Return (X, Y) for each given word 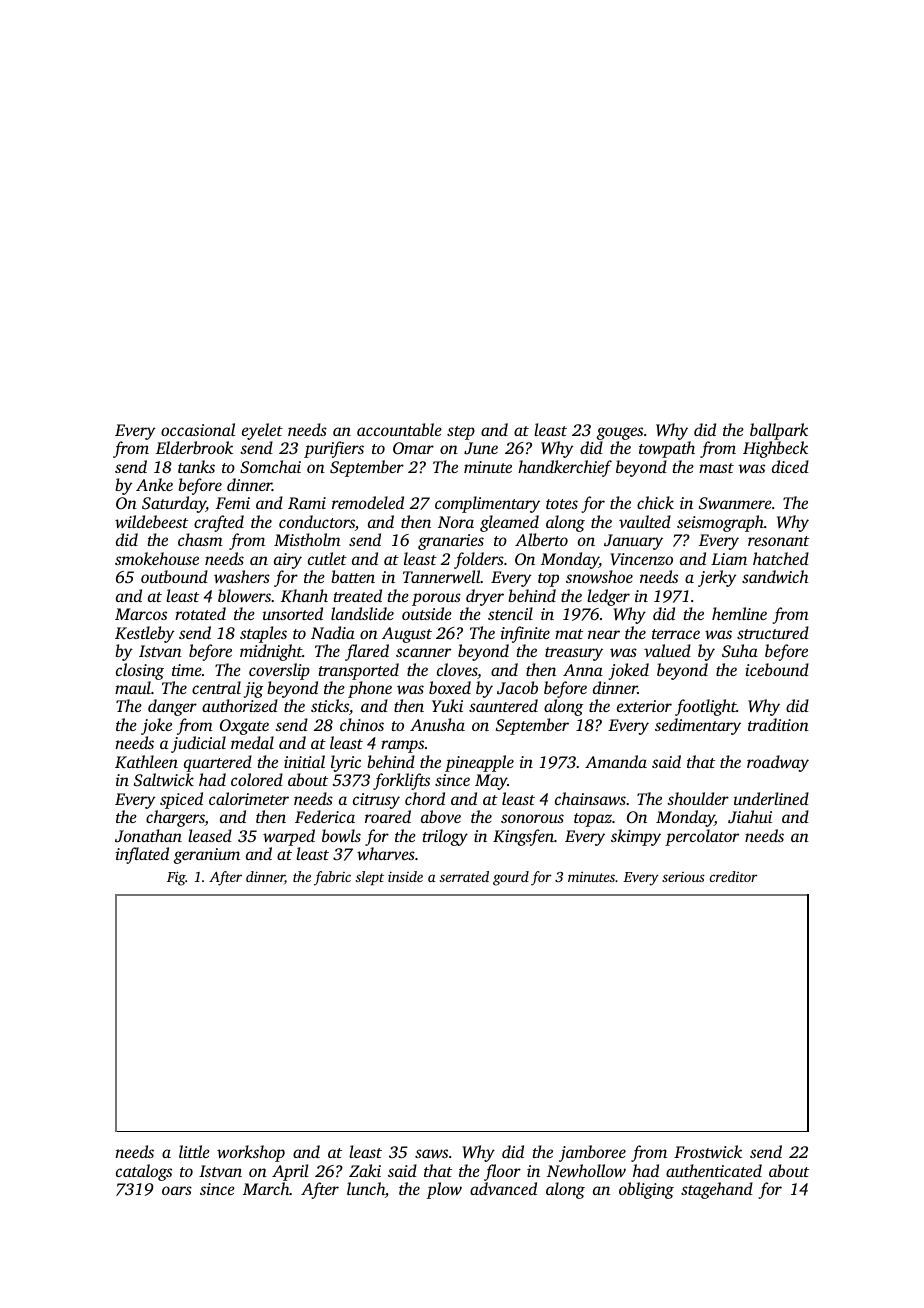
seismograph (720, 523)
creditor (733, 876)
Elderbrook (194, 447)
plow (444, 1190)
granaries (451, 542)
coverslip (279, 671)
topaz (593, 820)
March (266, 1188)
